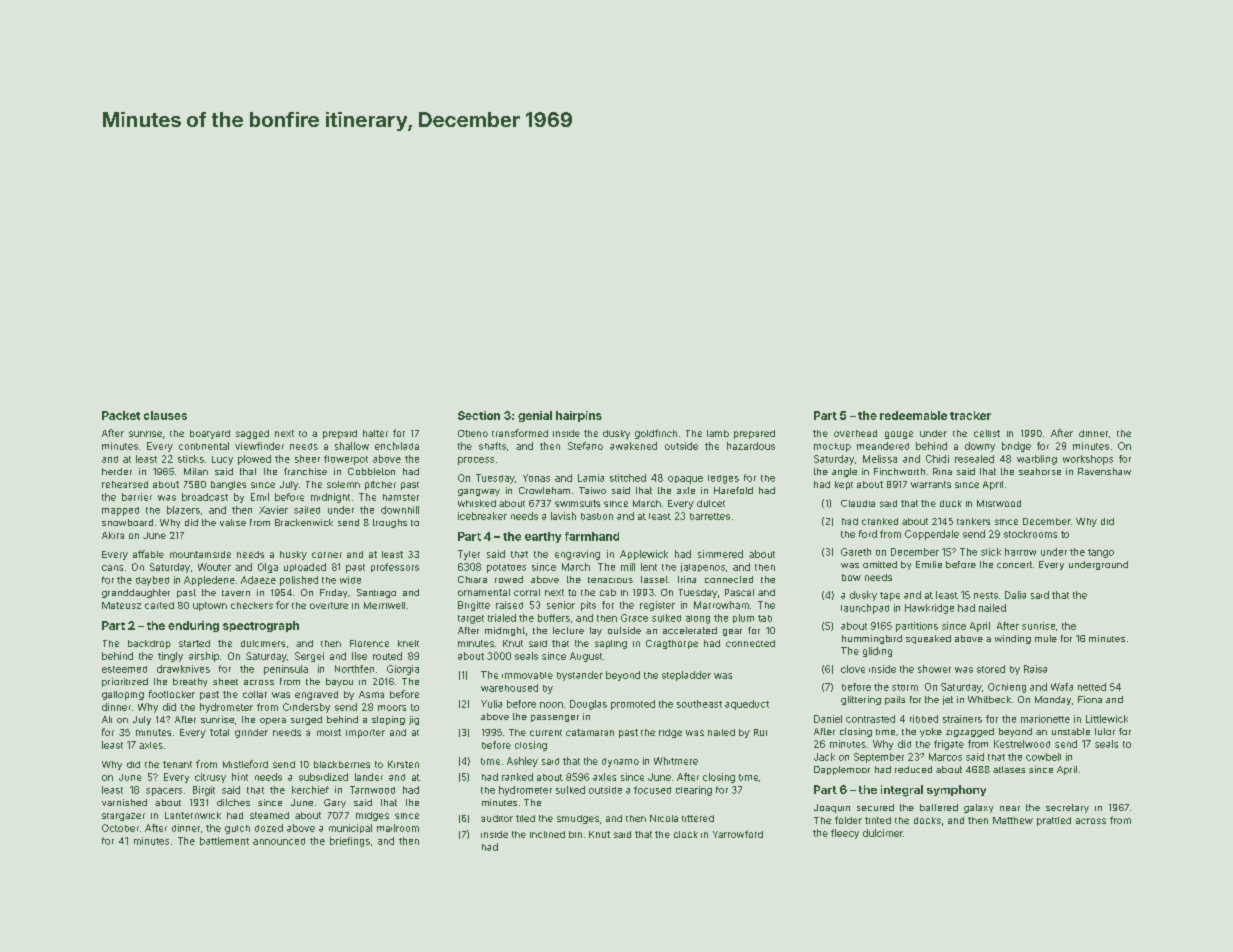 Image resolution: width=1233 pixels, height=952 pixels. I want to click on total, so click(219, 732).
